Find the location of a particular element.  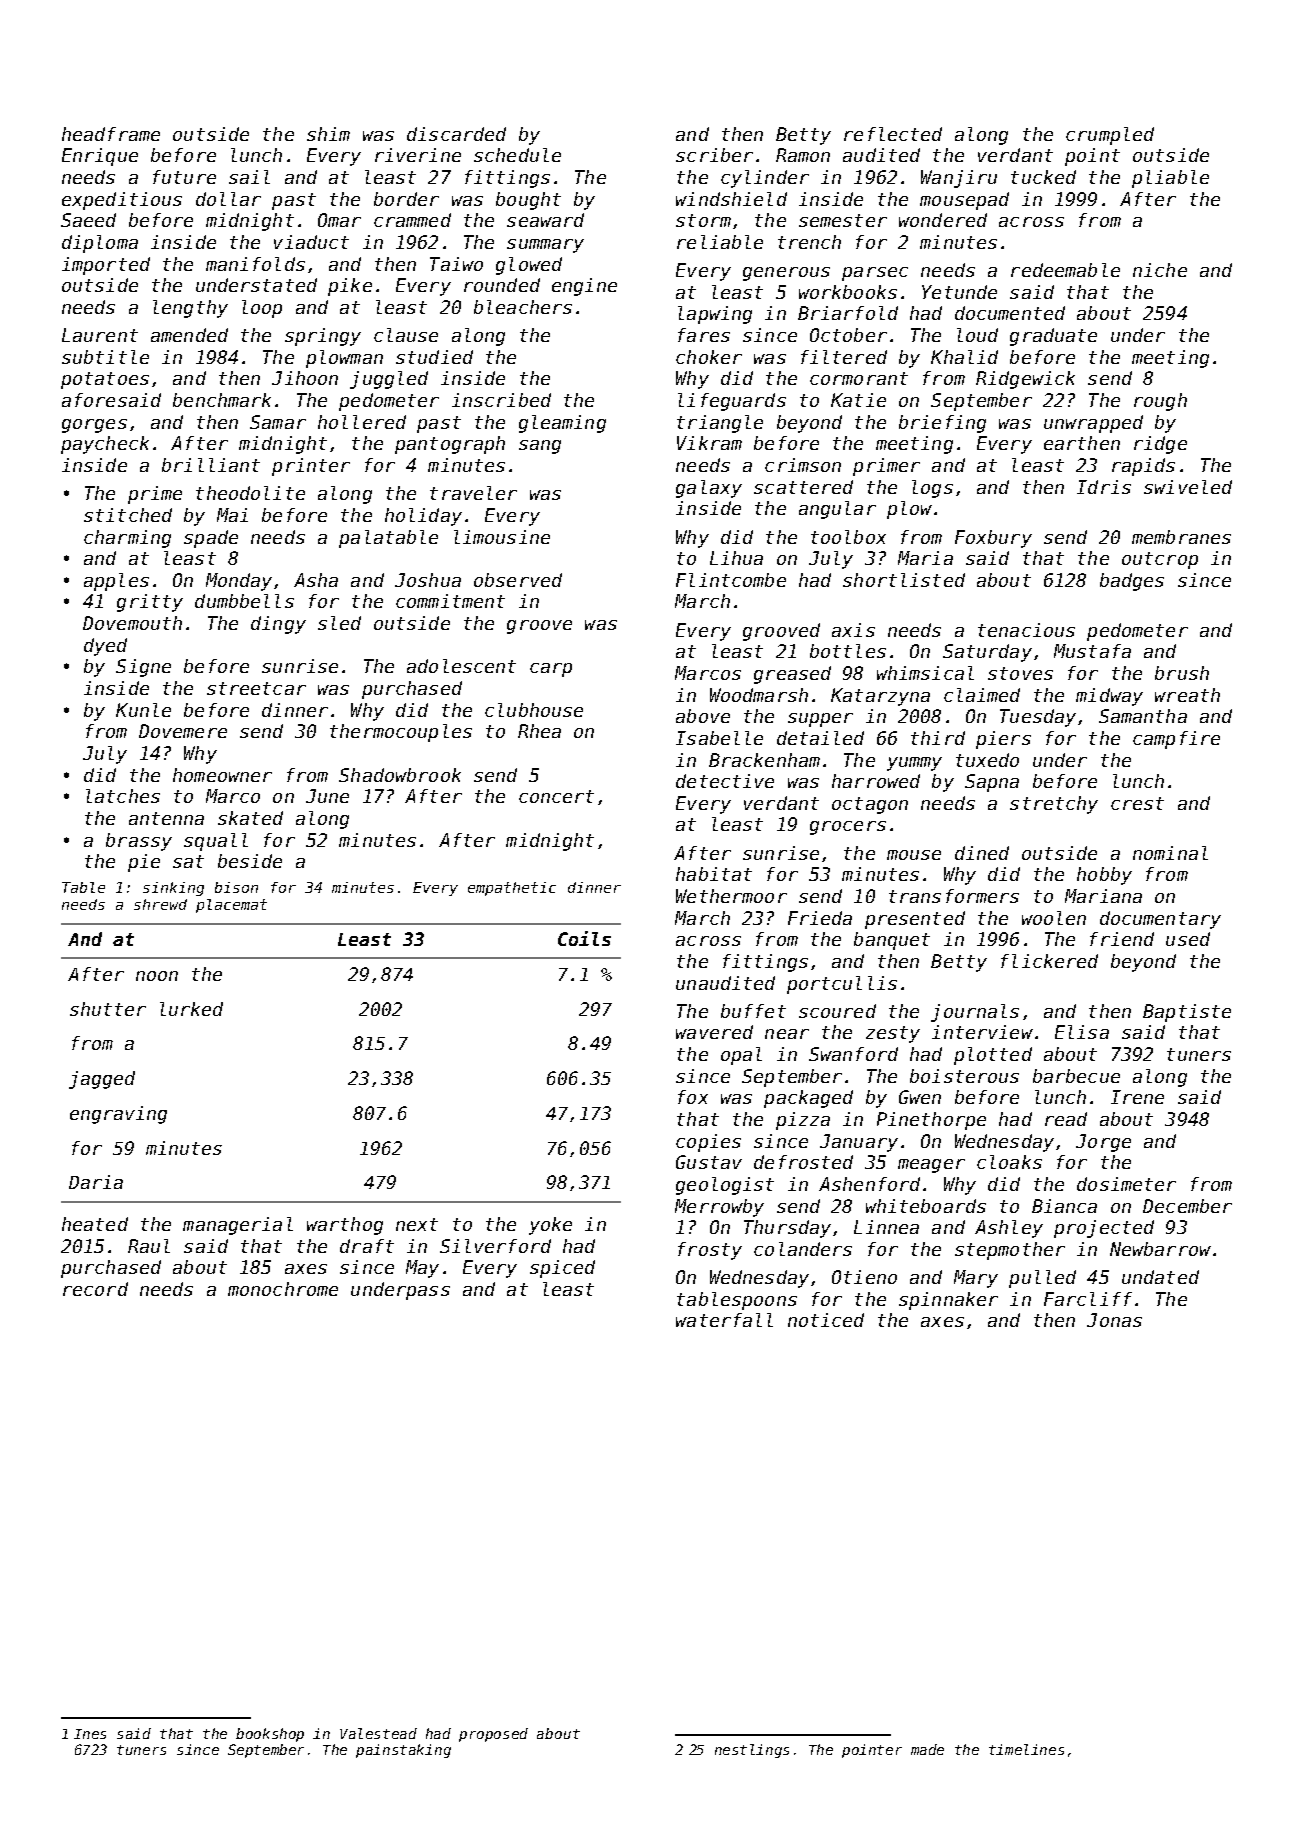

Wethermoor is located at coordinates (731, 896).
